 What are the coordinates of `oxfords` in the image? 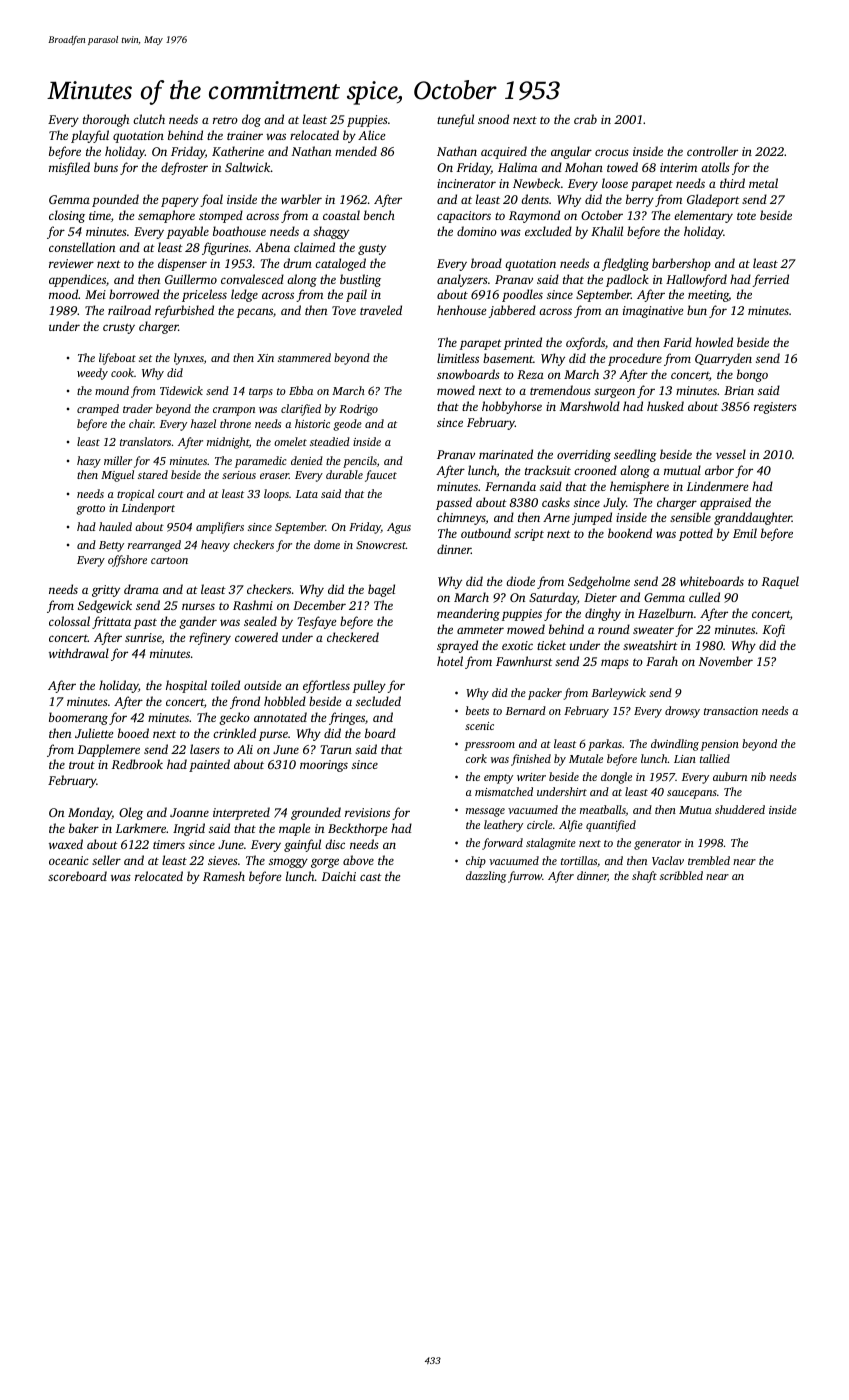 It's located at (585, 343).
